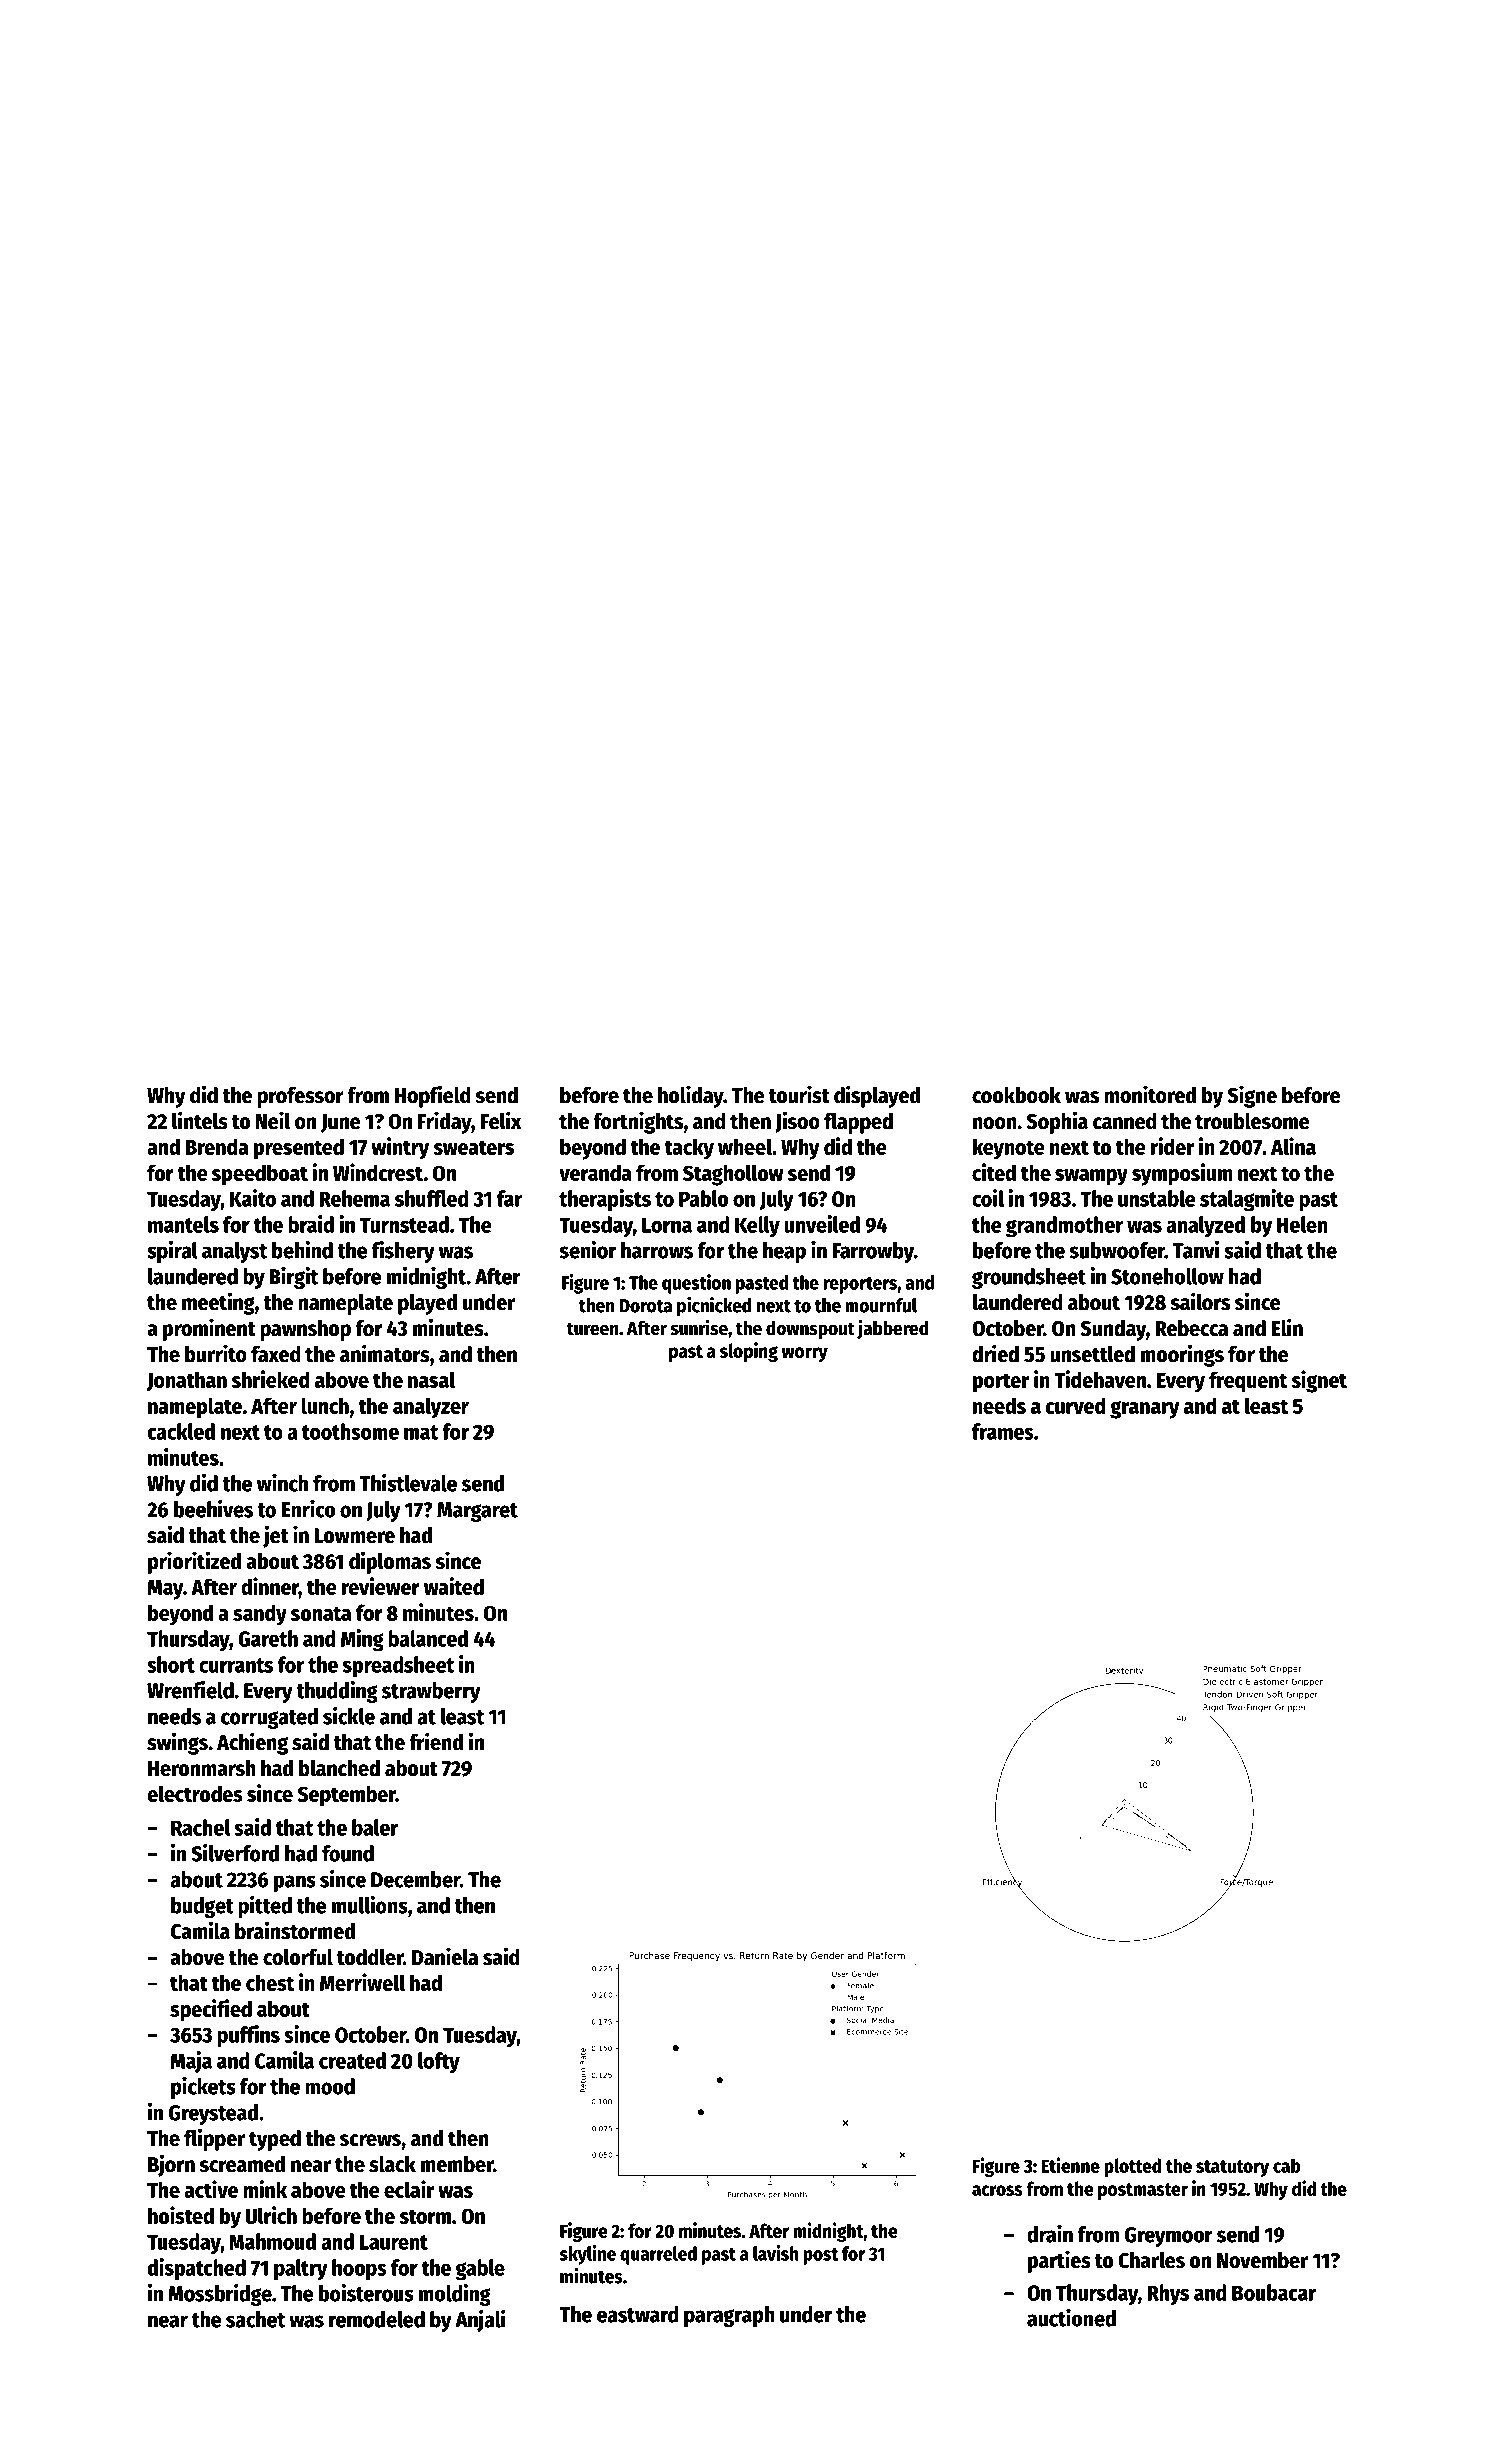 This page has height=2464, width=1496. Describe the element at coordinates (1145, 1410) in the page. I see `granary` at that location.
